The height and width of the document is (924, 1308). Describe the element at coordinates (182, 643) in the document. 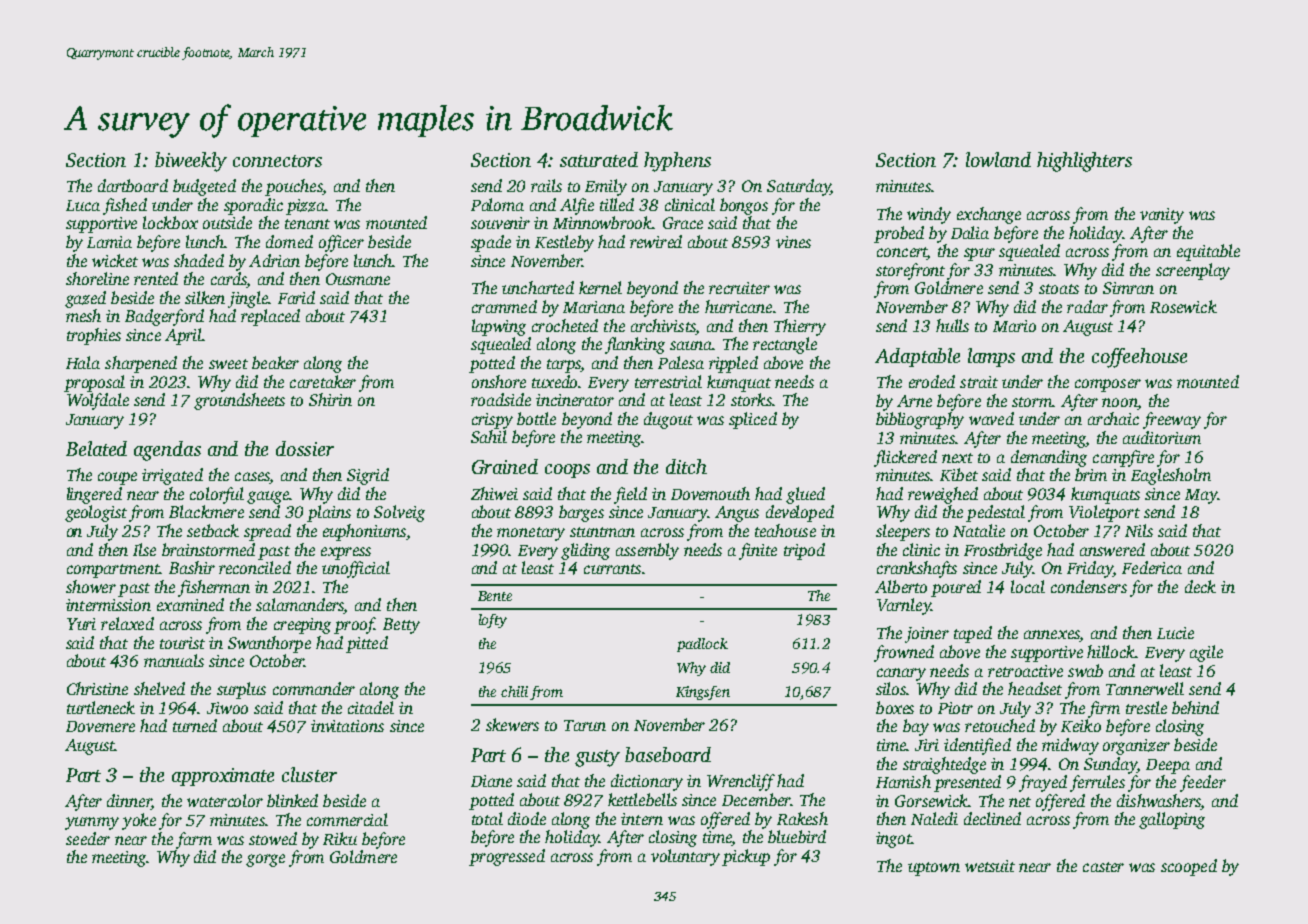

I see `tourist` at that location.
